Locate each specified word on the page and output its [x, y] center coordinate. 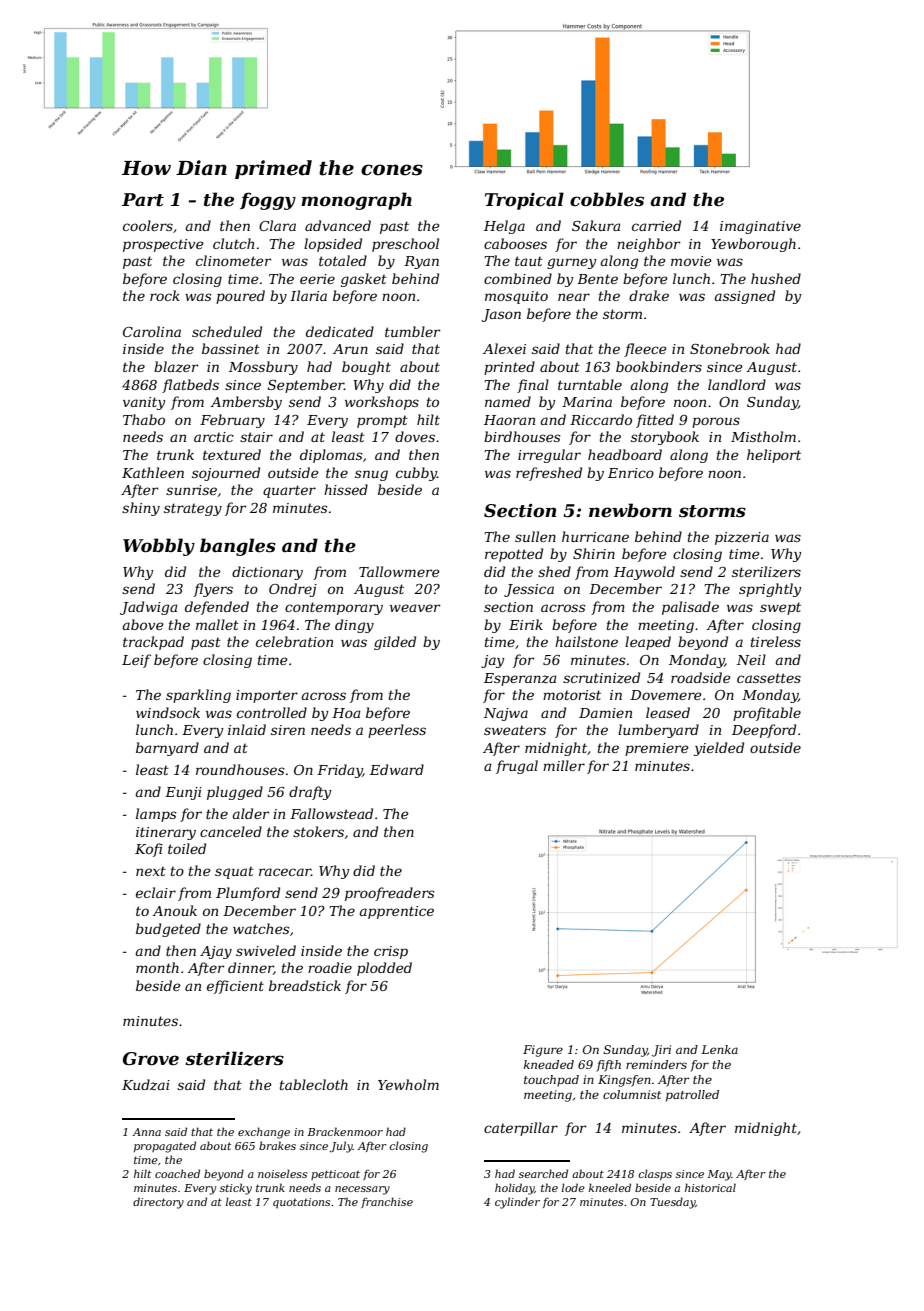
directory [158, 1203]
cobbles [607, 199]
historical [710, 1187]
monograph [356, 201]
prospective [163, 245]
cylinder [517, 1203]
